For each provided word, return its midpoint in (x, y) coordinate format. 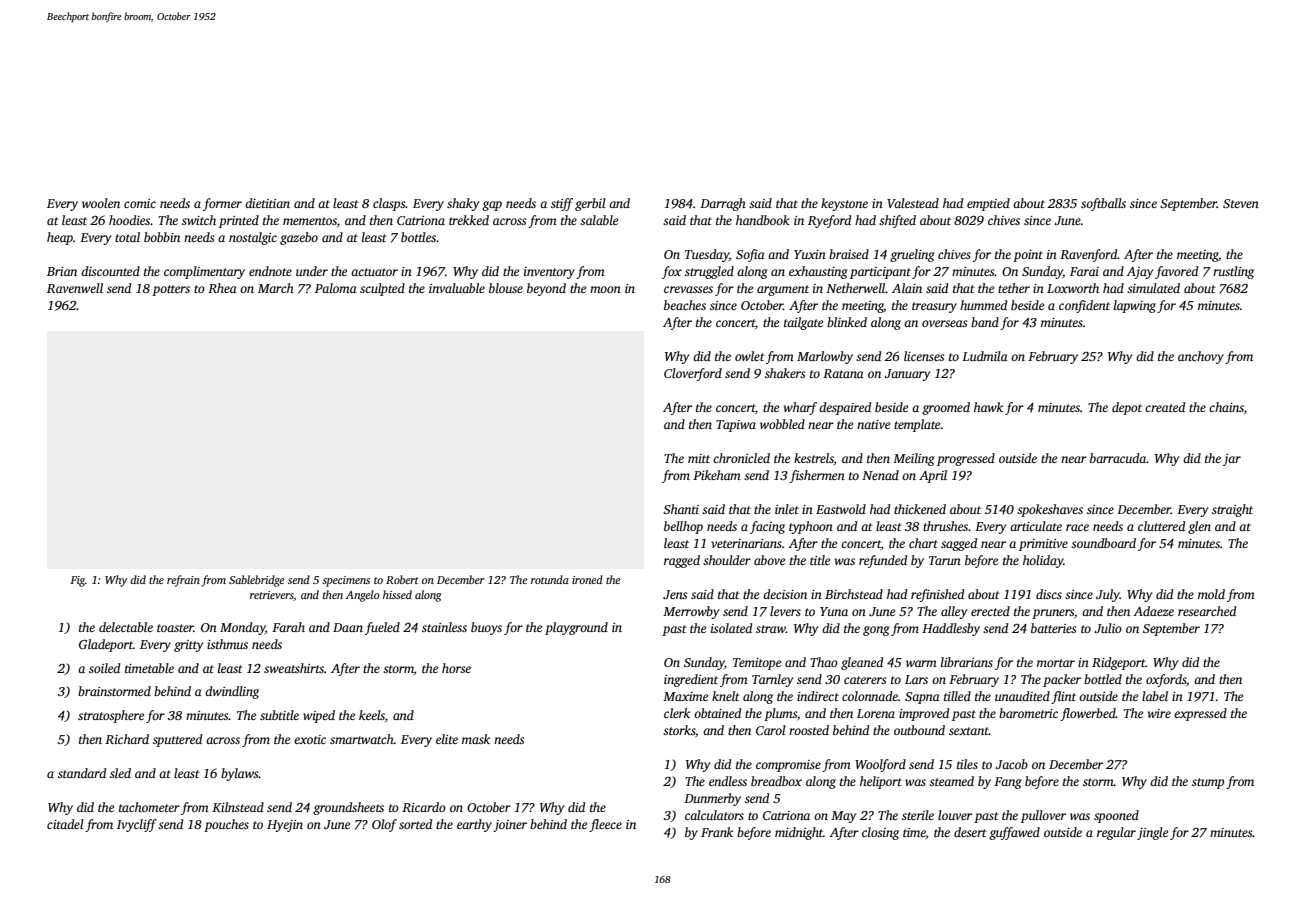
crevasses (688, 289)
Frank (717, 832)
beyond (546, 289)
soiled (104, 668)
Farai (1084, 271)
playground (576, 628)
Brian (62, 271)
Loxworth (1073, 288)
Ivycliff (137, 825)
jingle (1152, 833)
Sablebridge (256, 581)
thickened (920, 509)
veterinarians (746, 543)
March (276, 288)
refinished (937, 595)
